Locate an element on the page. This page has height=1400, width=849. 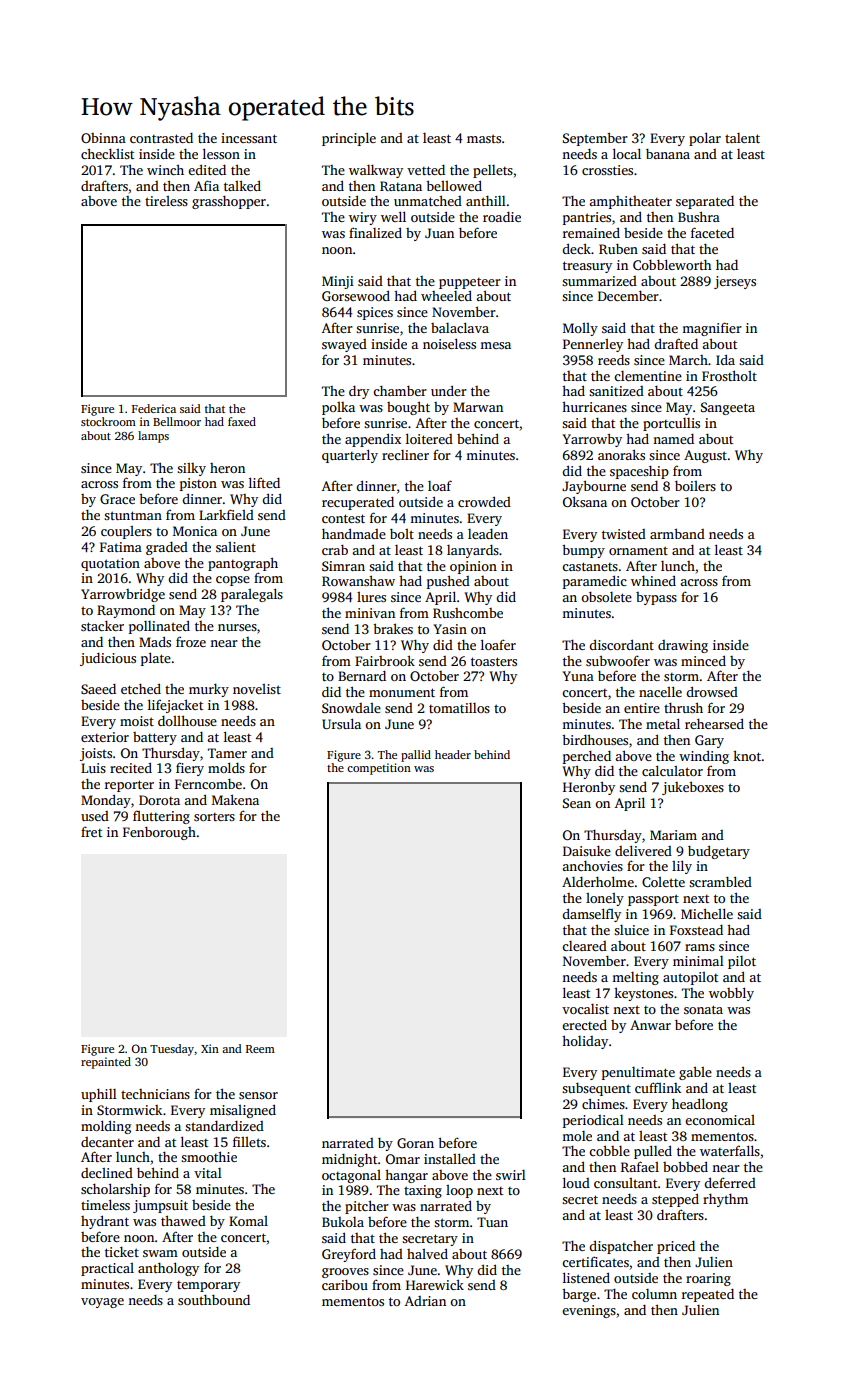
stockroom is located at coordinates (108, 421).
